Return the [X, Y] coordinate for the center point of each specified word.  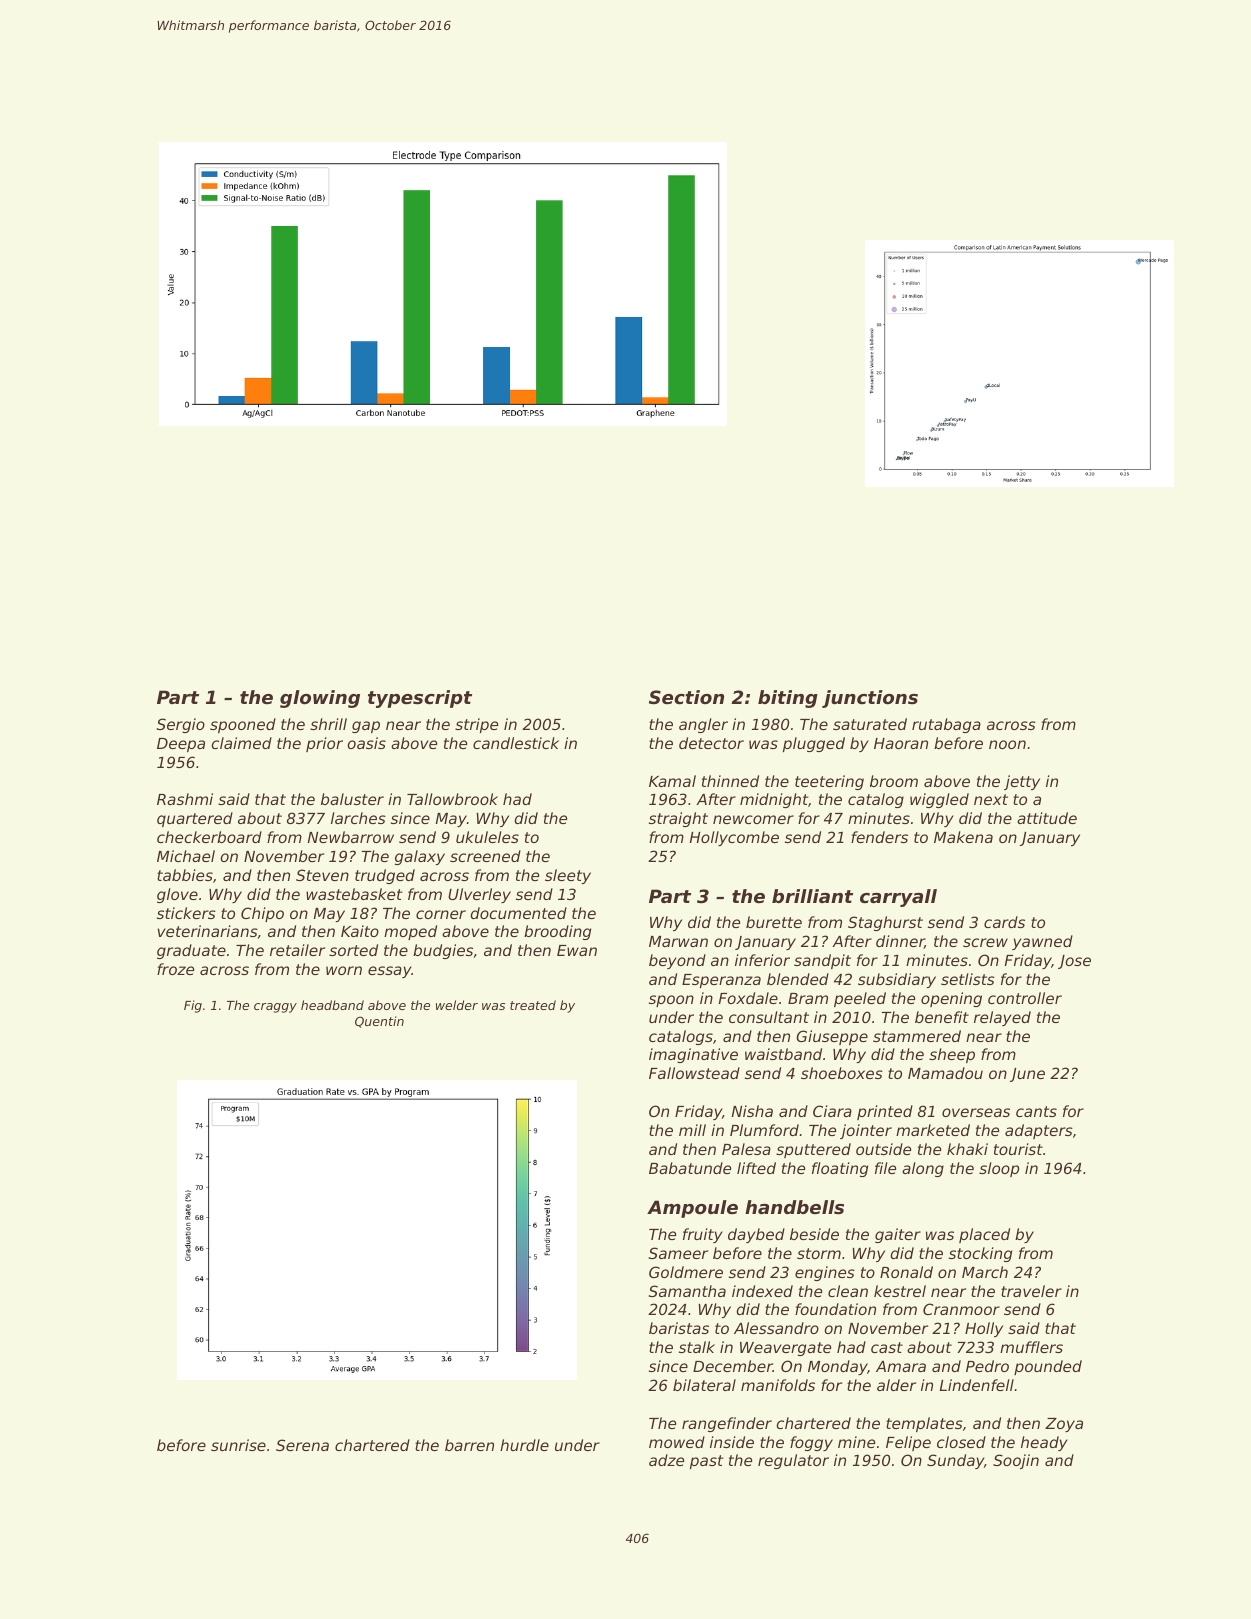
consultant [769, 1017]
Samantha [687, 1291]
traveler [1031, 1291]
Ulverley [479, 895]
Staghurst [885, 923]
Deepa [181, 745]
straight [678, 819]
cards [1004, 922]
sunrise [238, 1445]
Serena [302, 1445]
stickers [186, 913]
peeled [860, 999]
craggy [275, 1008]
